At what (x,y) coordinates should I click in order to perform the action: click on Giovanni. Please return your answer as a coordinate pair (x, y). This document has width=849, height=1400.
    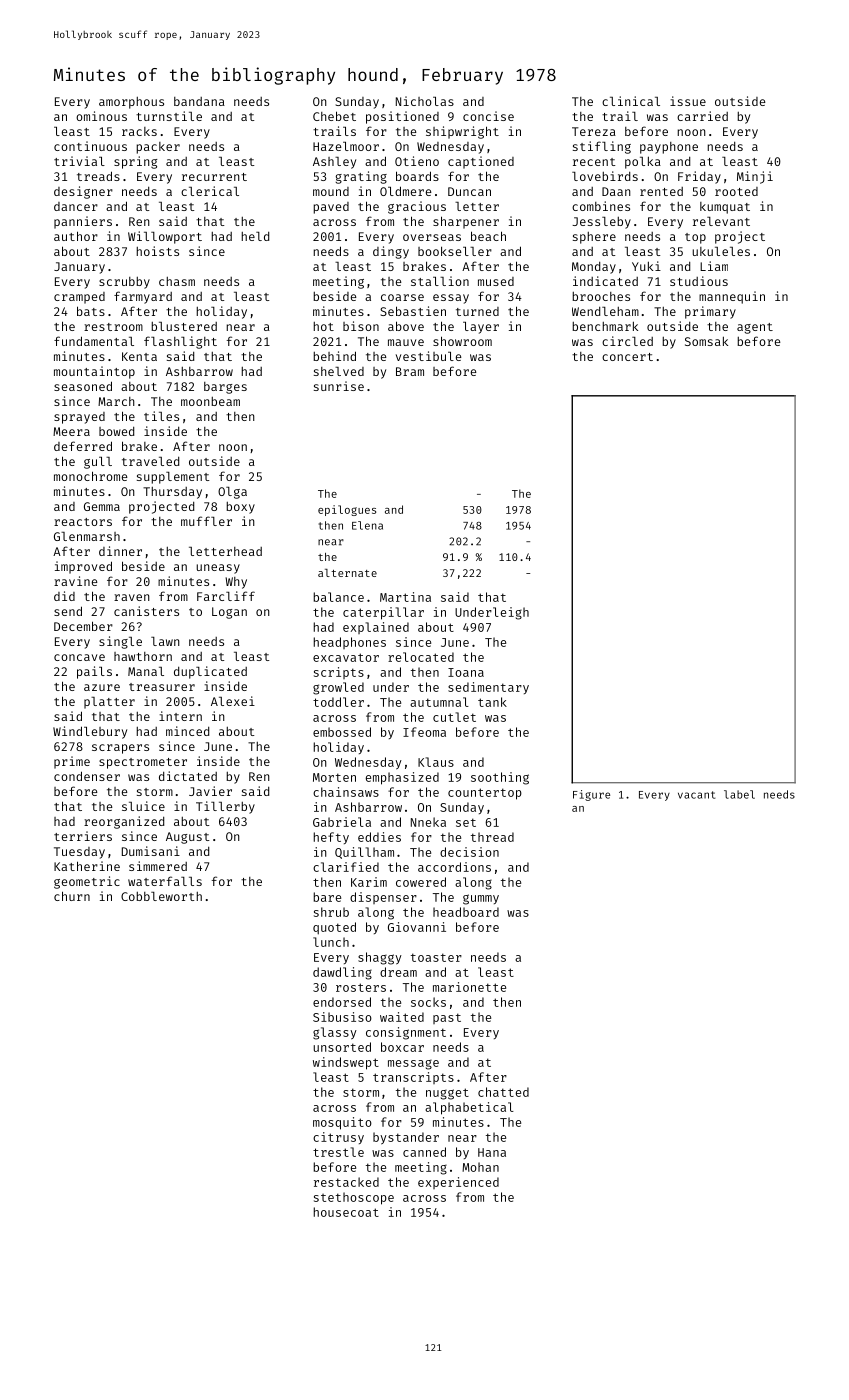
    Looking at the image, I should click on (417, 927).
